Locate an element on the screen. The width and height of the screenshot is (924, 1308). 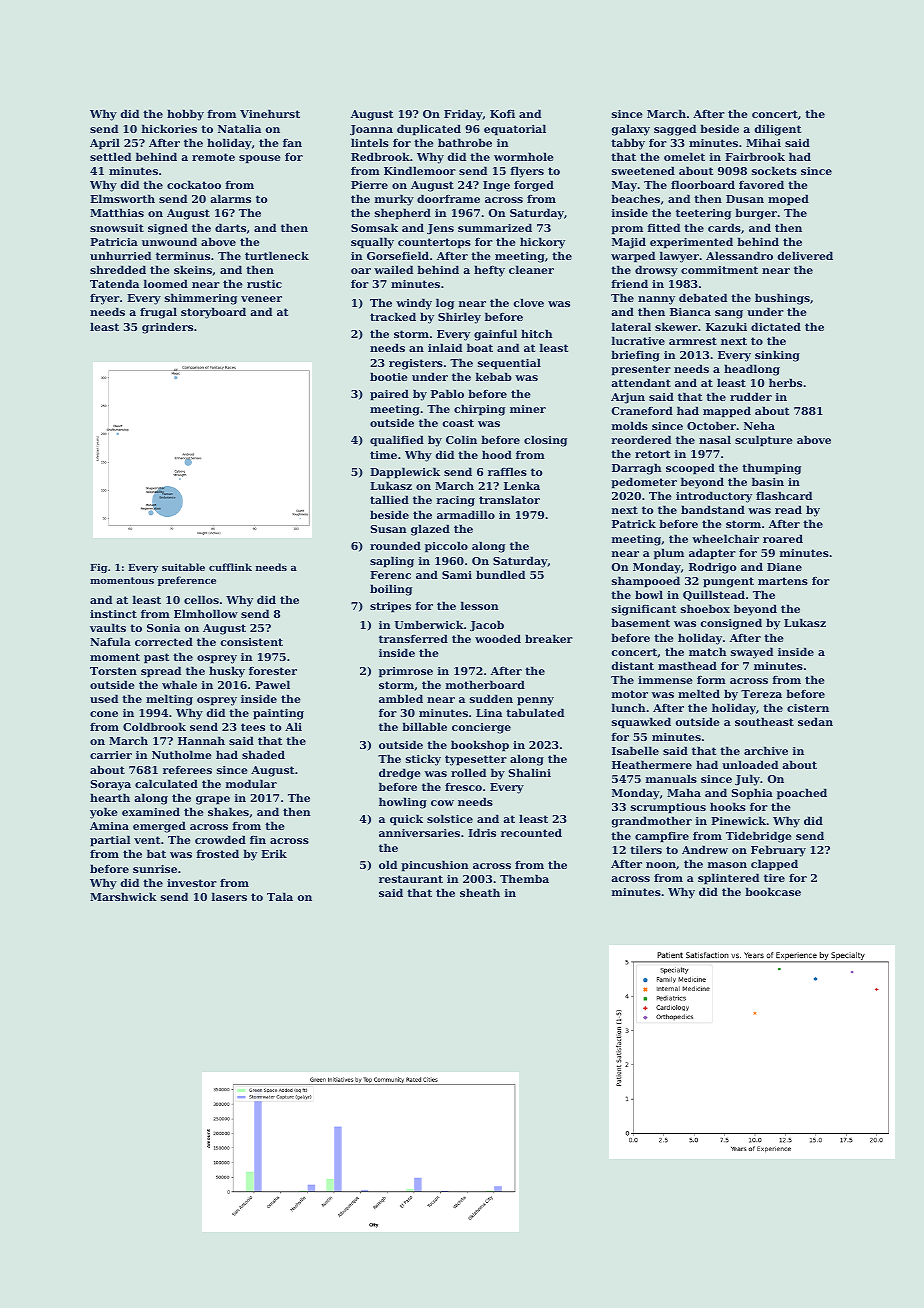
alarms is located at coordinates (230, 198).
